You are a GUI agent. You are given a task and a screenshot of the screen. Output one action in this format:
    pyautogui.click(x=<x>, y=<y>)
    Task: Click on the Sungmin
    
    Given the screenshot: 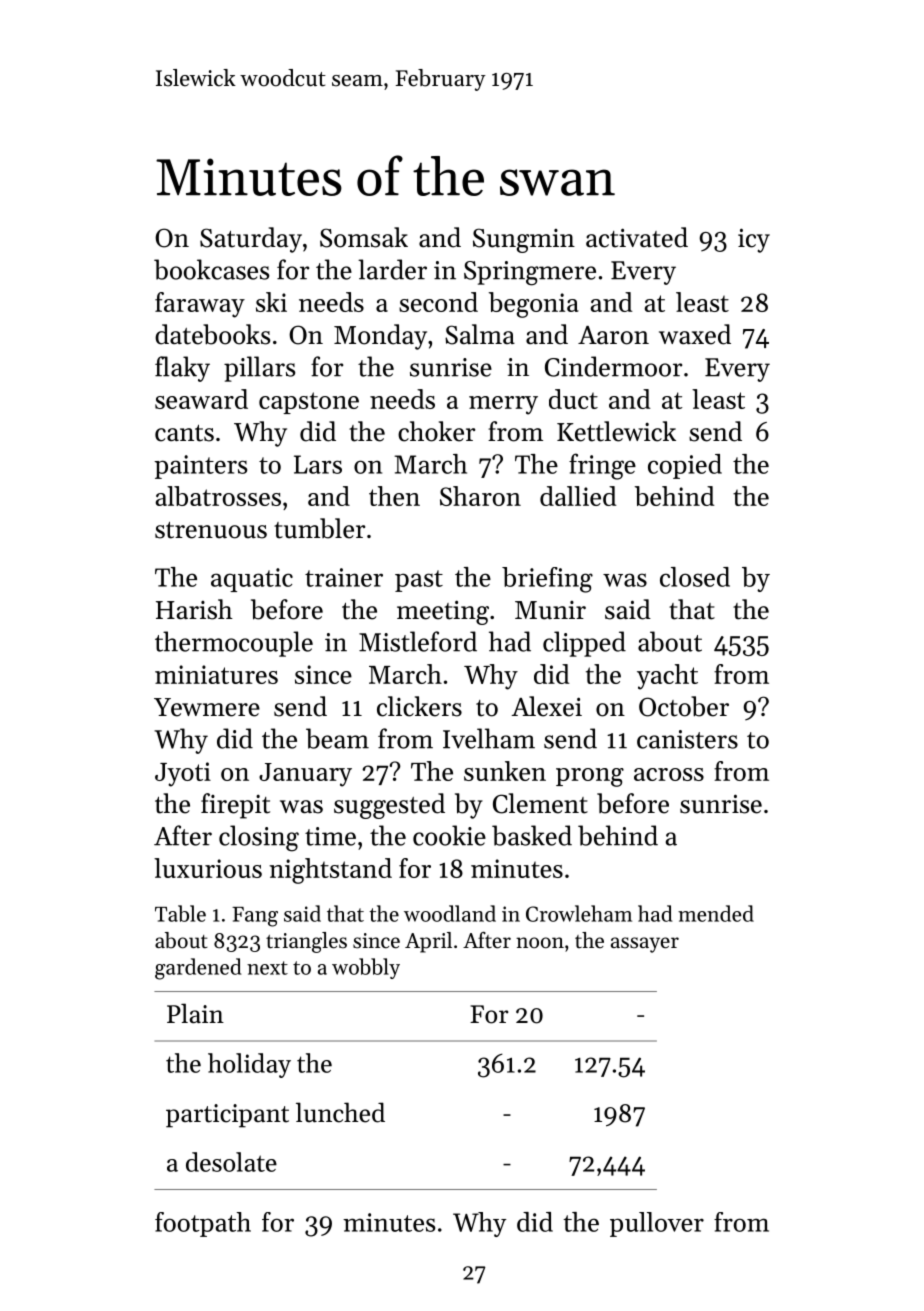 What is the action you would take?
    pyautogui.click(x=524, y=240)
